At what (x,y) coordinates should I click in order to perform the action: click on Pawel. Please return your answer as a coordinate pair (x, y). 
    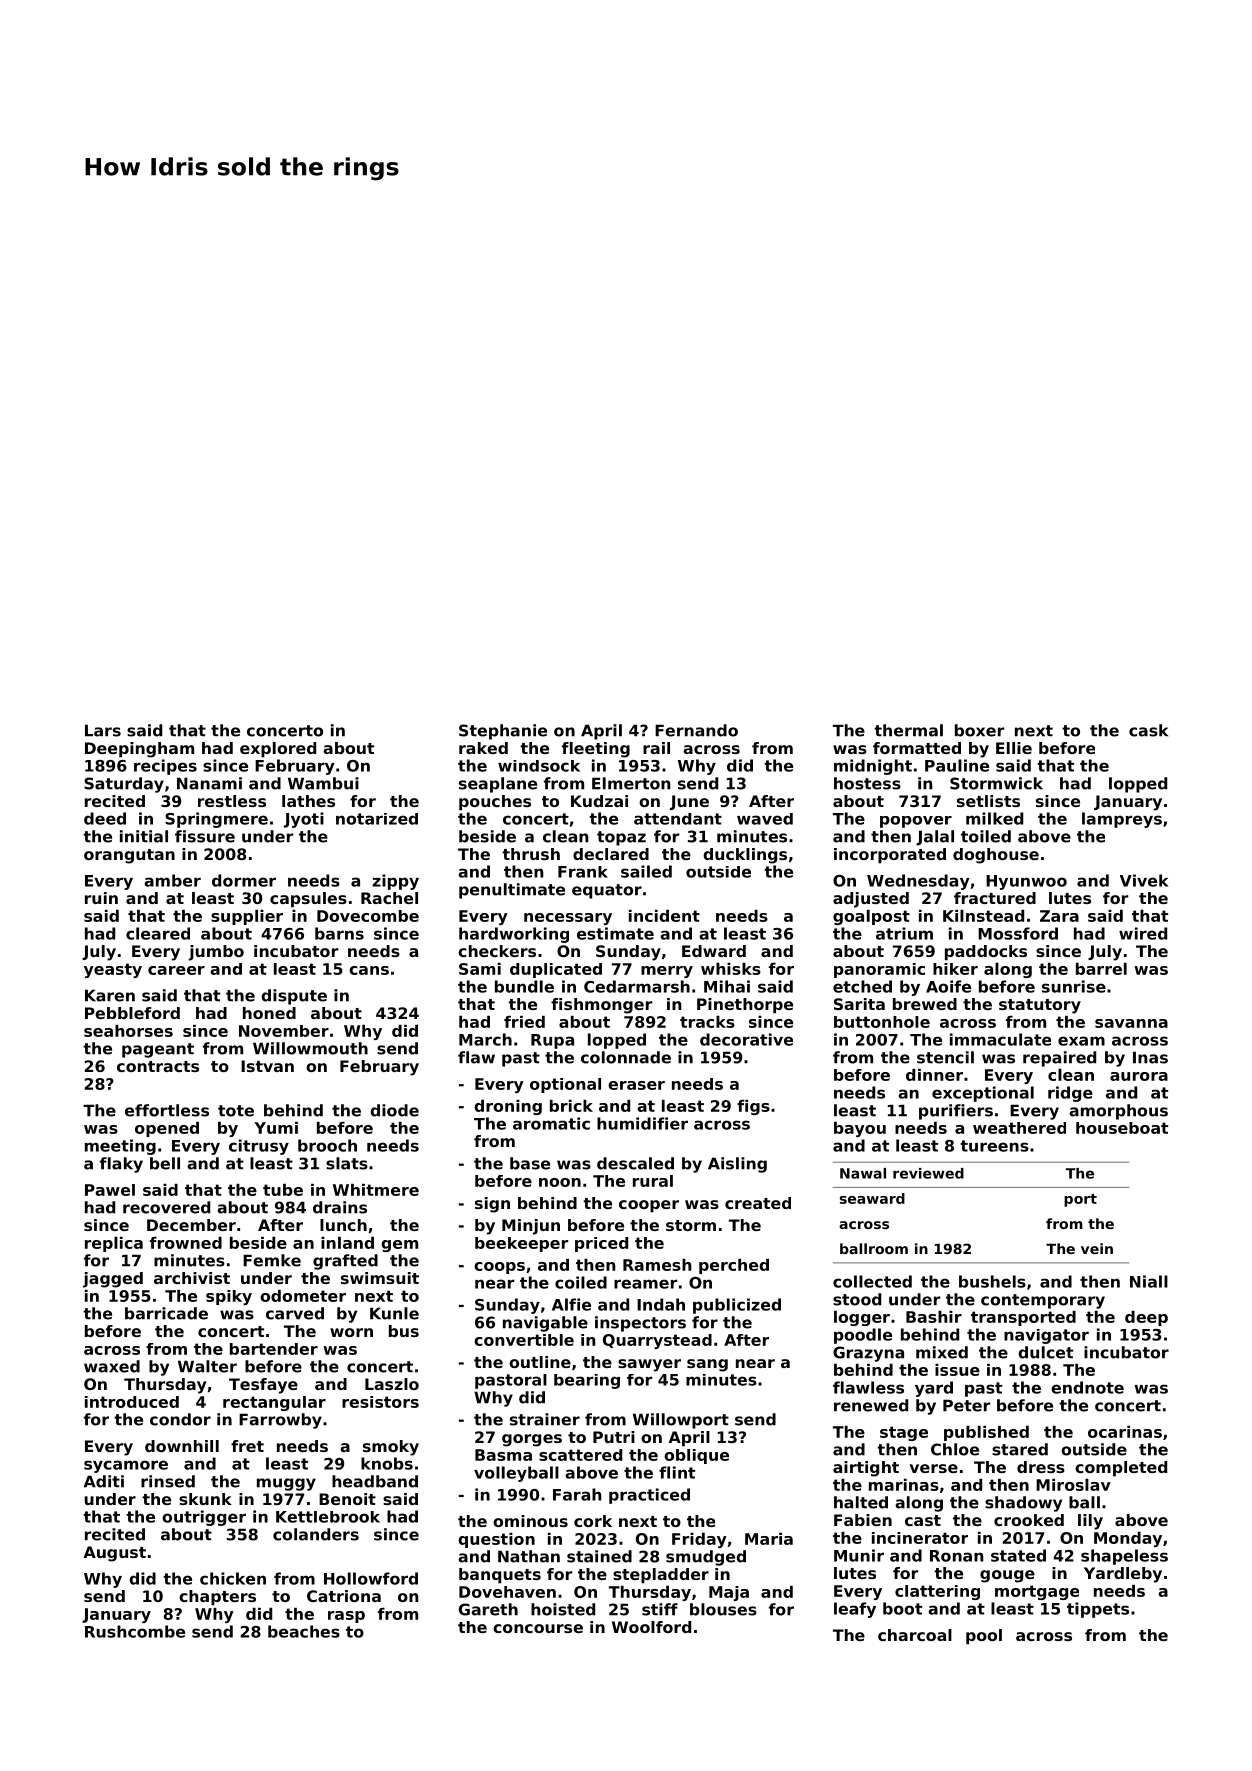
    Looking at the image, I should click on (110, 1190).
